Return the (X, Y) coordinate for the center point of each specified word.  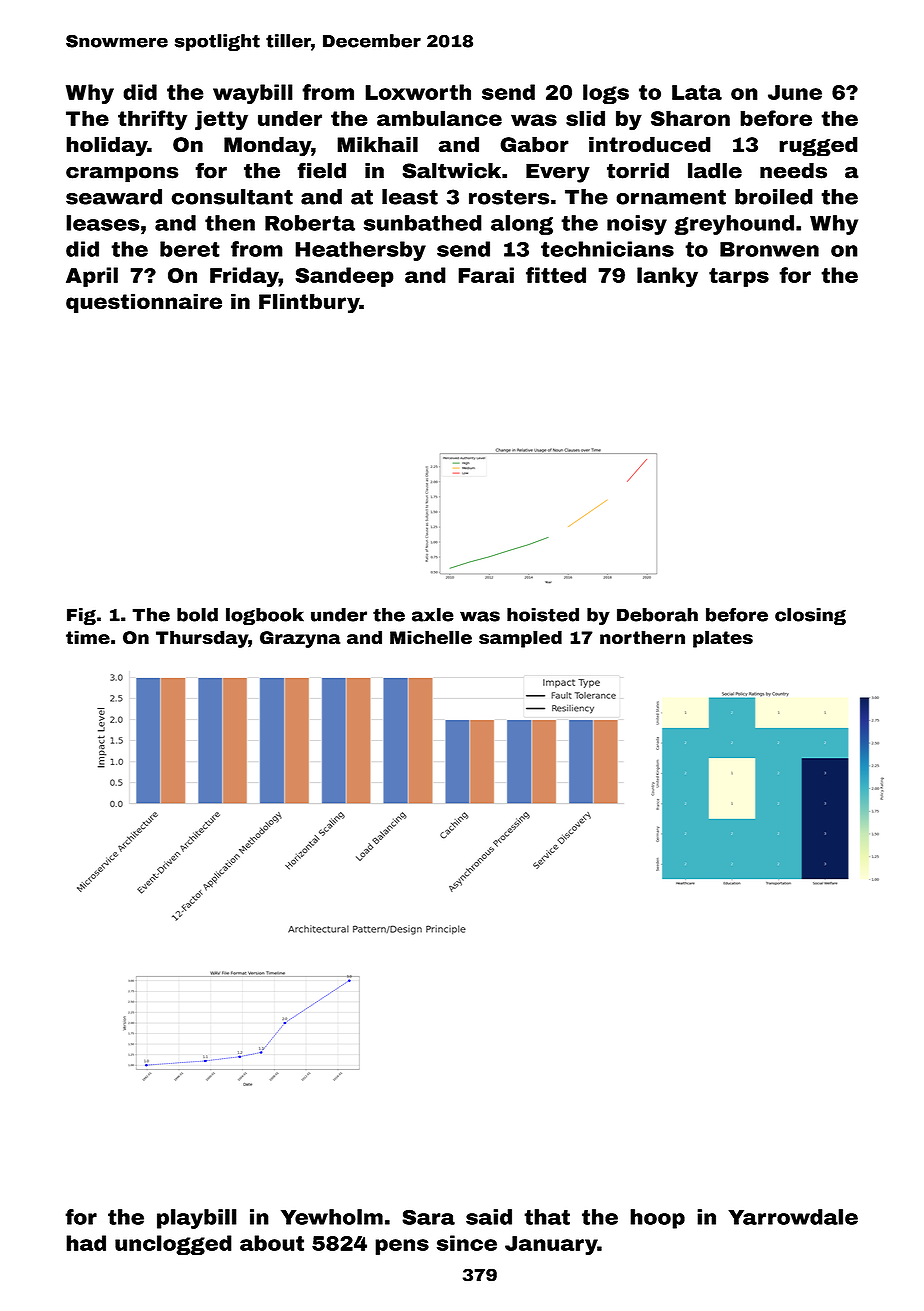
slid (585, 118)
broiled (774, 197)
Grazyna (300, 639)
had (86, 1243)
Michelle (431, 637)
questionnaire (144, 303)
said (489, 1217)
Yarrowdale (793, 1217)
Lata (697, 92)
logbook (265, 616)
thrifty (152, 120)
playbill (197, 1219)
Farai (486, 275)
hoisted (543, 615)
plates (723, 639)
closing (810, 616)
